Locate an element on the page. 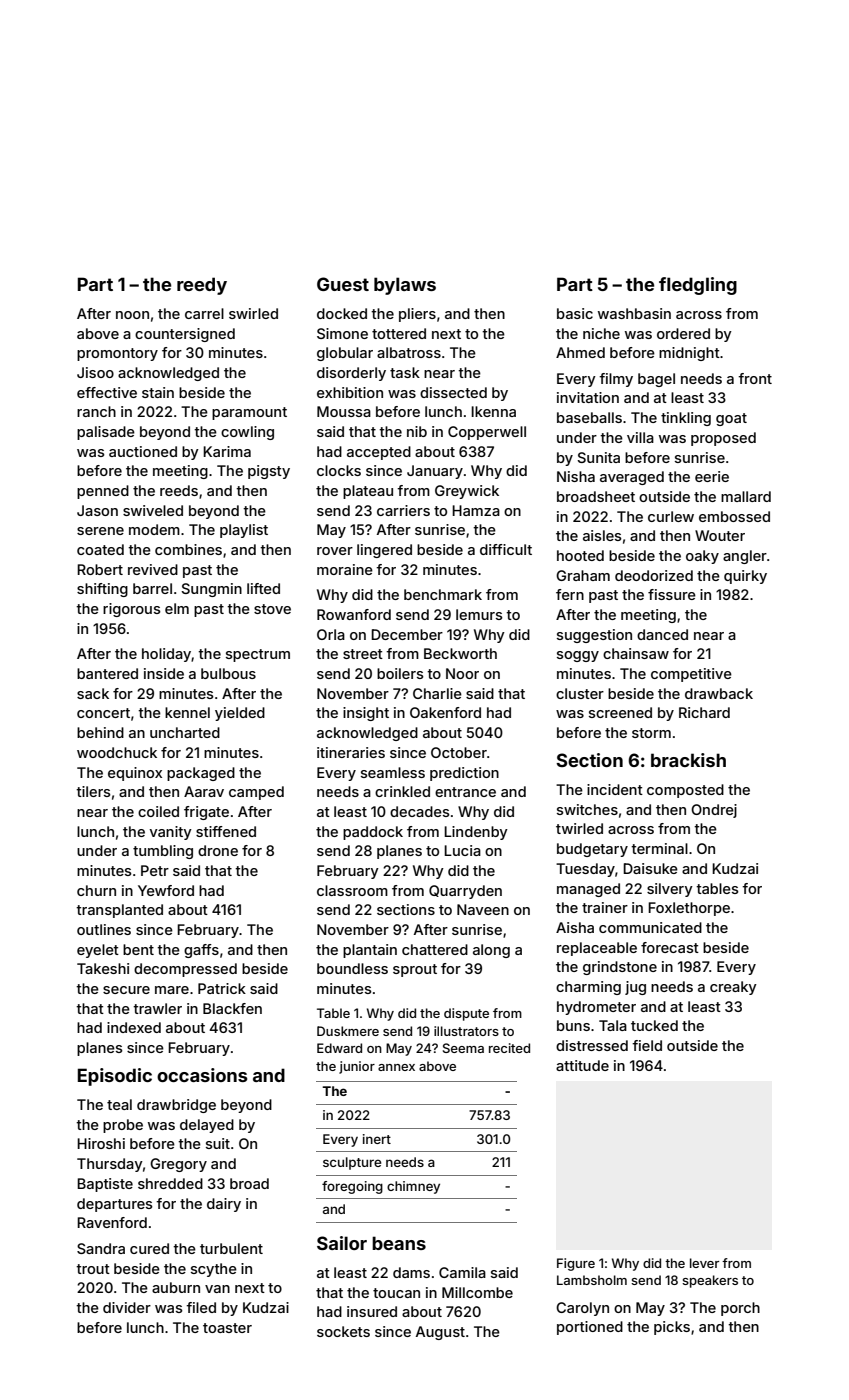 The width and height of the image is (849, 1400). reedy is located at coordinates (202, 286).
